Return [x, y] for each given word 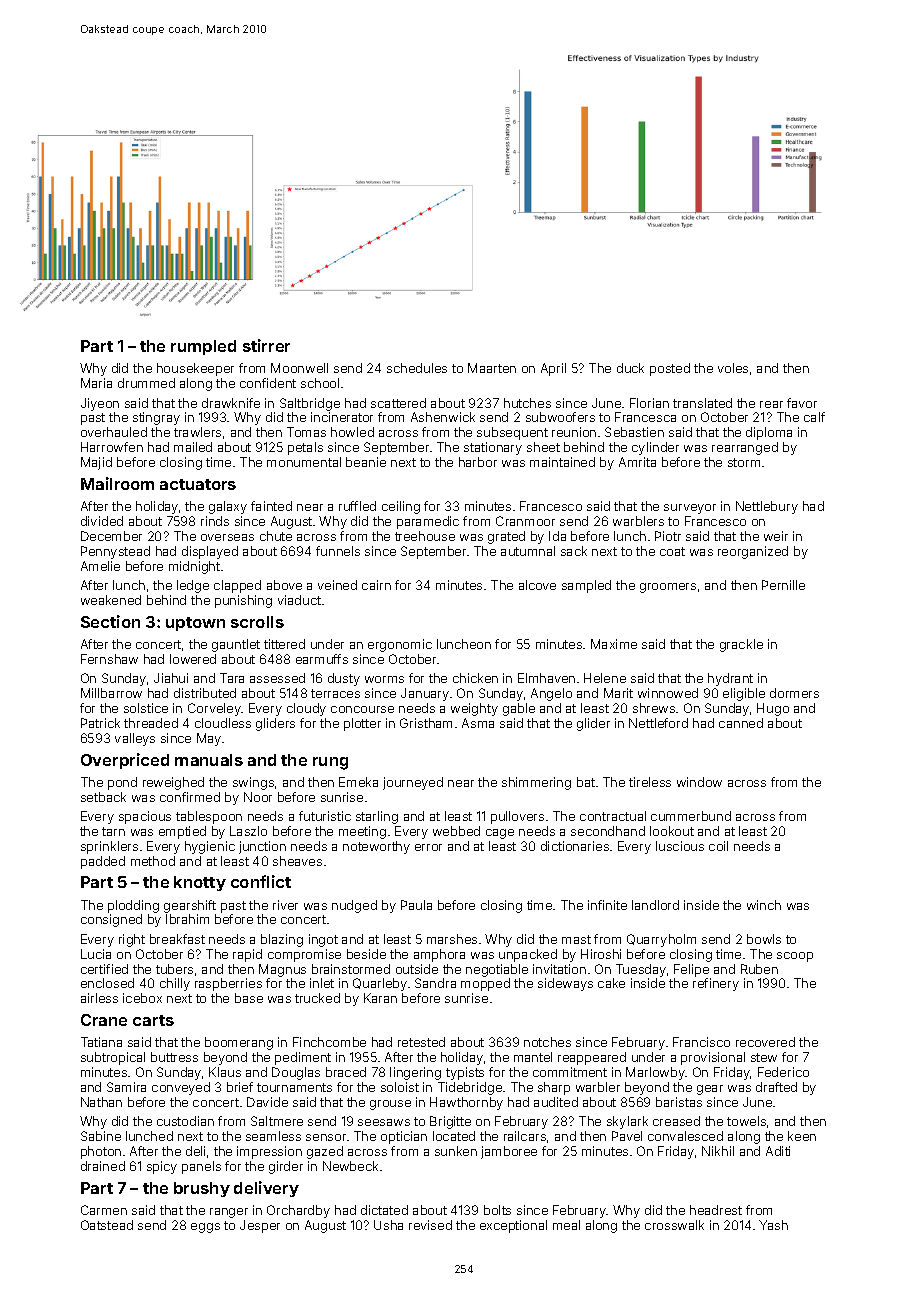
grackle [741, 645]
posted [670, 369]
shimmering [536, 783]
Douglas [296, 1073]
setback [103, 797]
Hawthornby [466, 1103]
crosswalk [674, 1225]
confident [268, 383]
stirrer [266, 345]
